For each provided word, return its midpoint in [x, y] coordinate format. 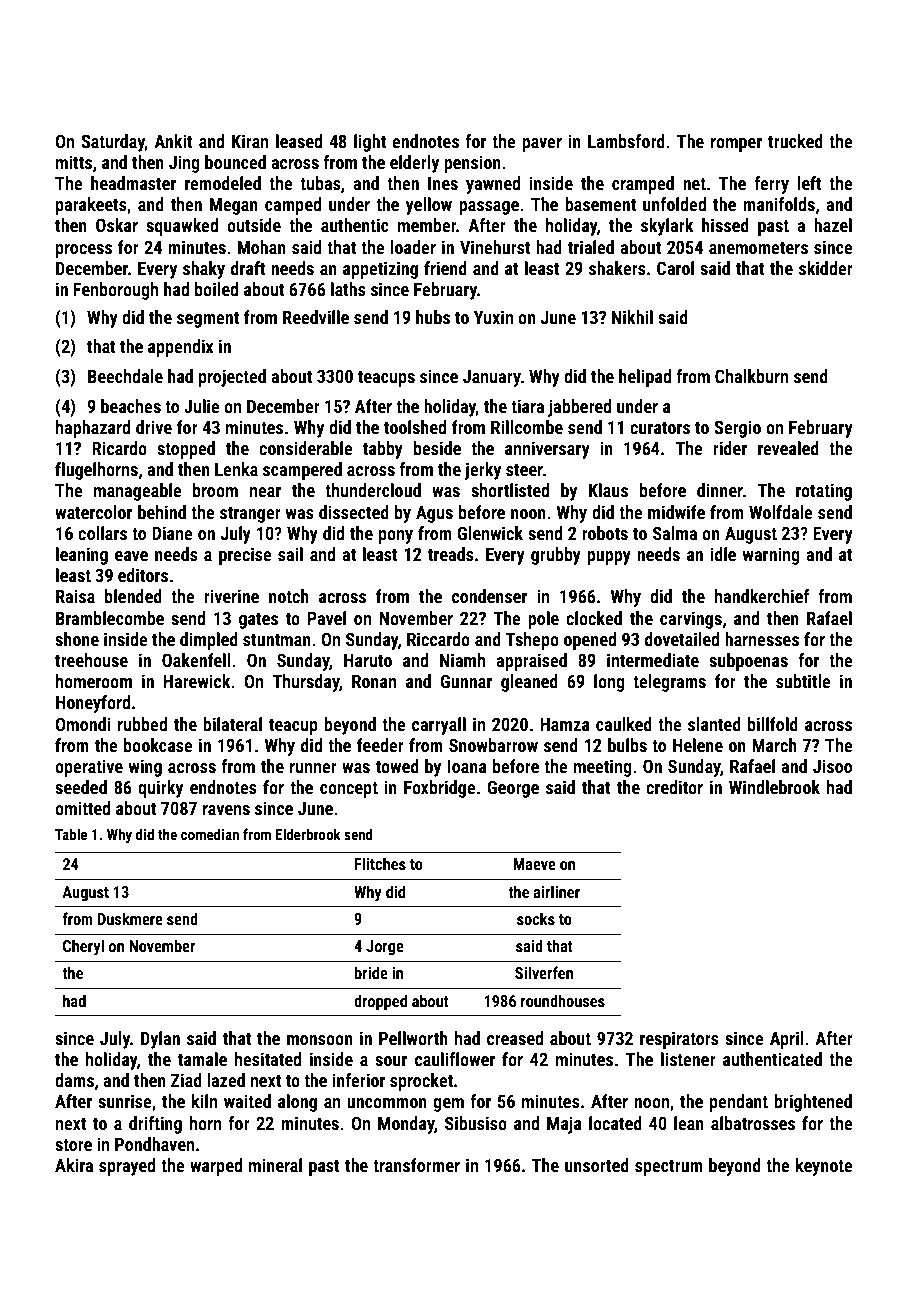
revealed [788, 448]
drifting [155, 1125]
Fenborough [115, 291]
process [84, 251]
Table [71, 834]
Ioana [467, 766]
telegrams [669, 683]
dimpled [209, 641]
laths [348, 289]
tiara [527, 406]
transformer [416, 1165]
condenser [489, 596]
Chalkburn [751, 376]
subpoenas [748, 662]
